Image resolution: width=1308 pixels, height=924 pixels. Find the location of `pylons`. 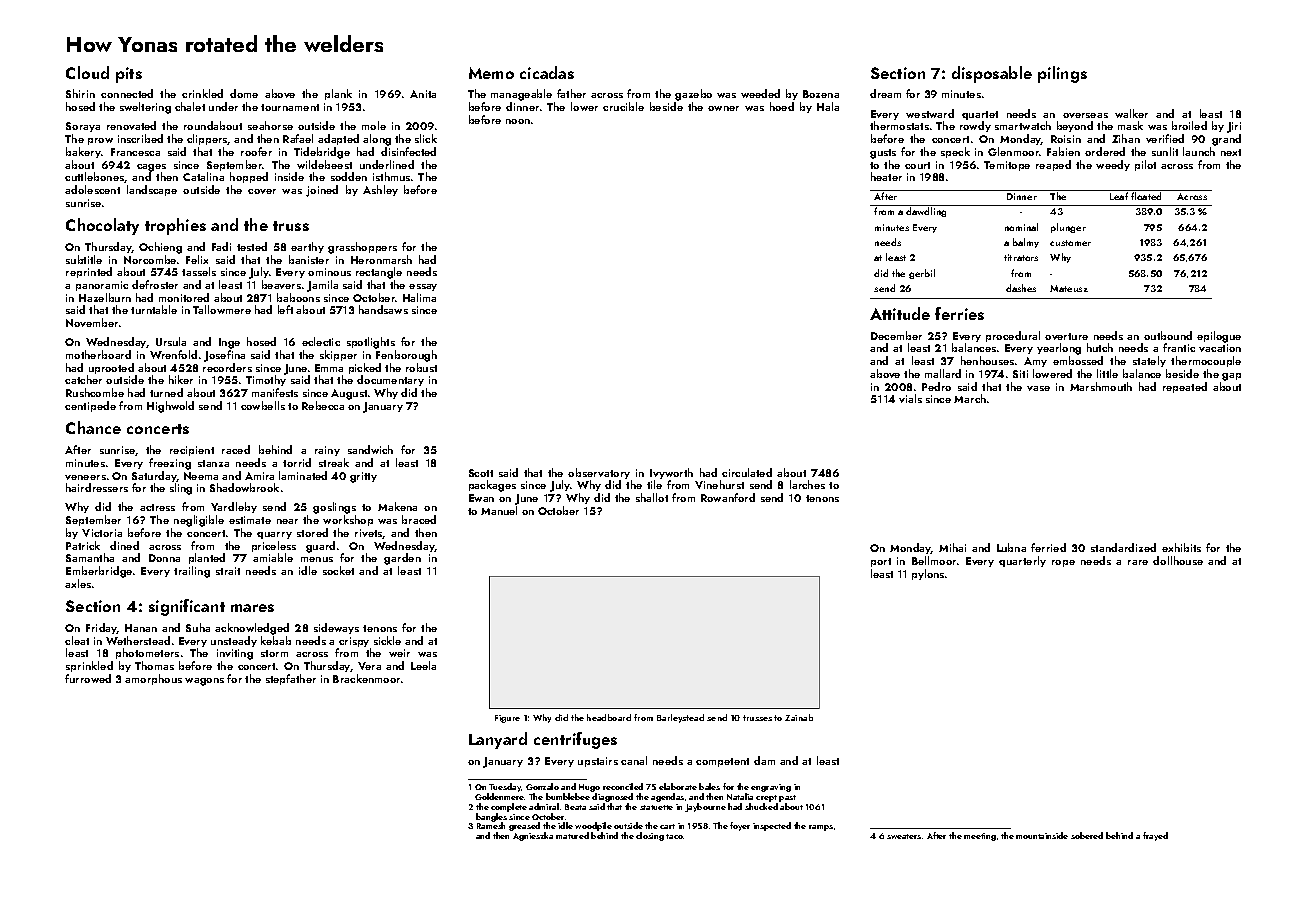

pylons is located at coordinates (928, 574).
